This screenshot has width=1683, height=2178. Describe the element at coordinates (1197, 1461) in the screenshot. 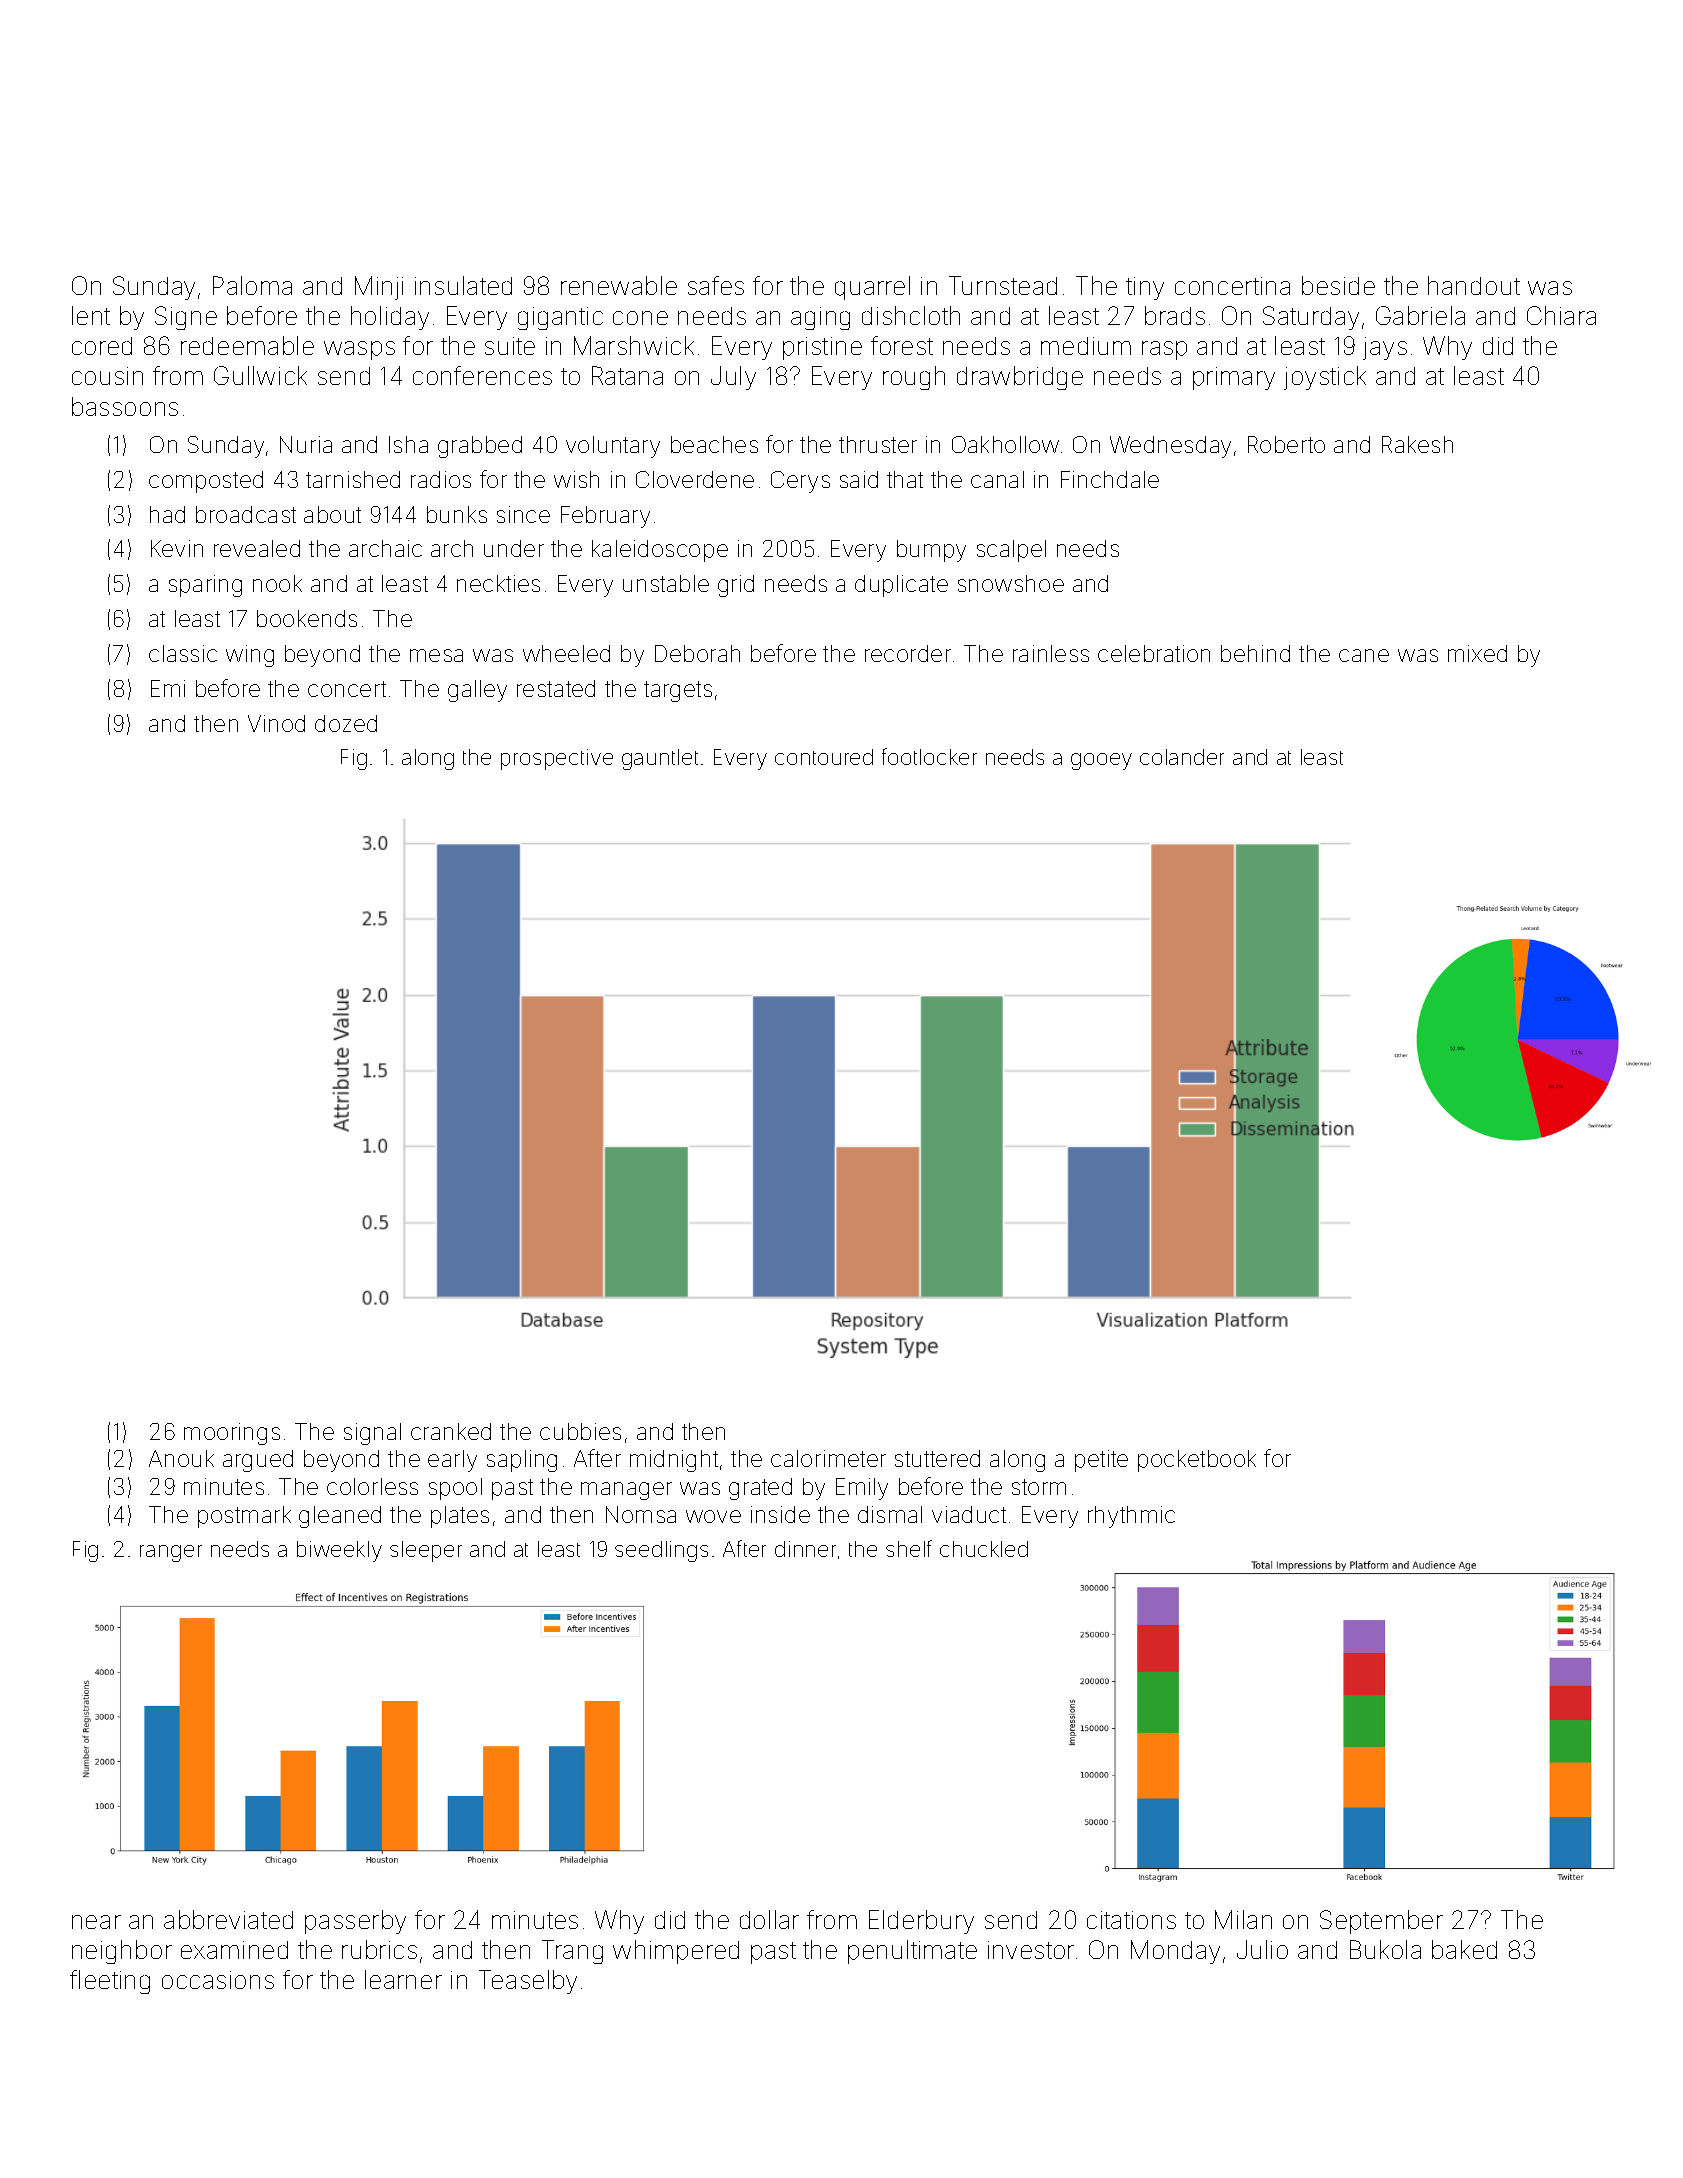

I see `pocketbook` at that location.
